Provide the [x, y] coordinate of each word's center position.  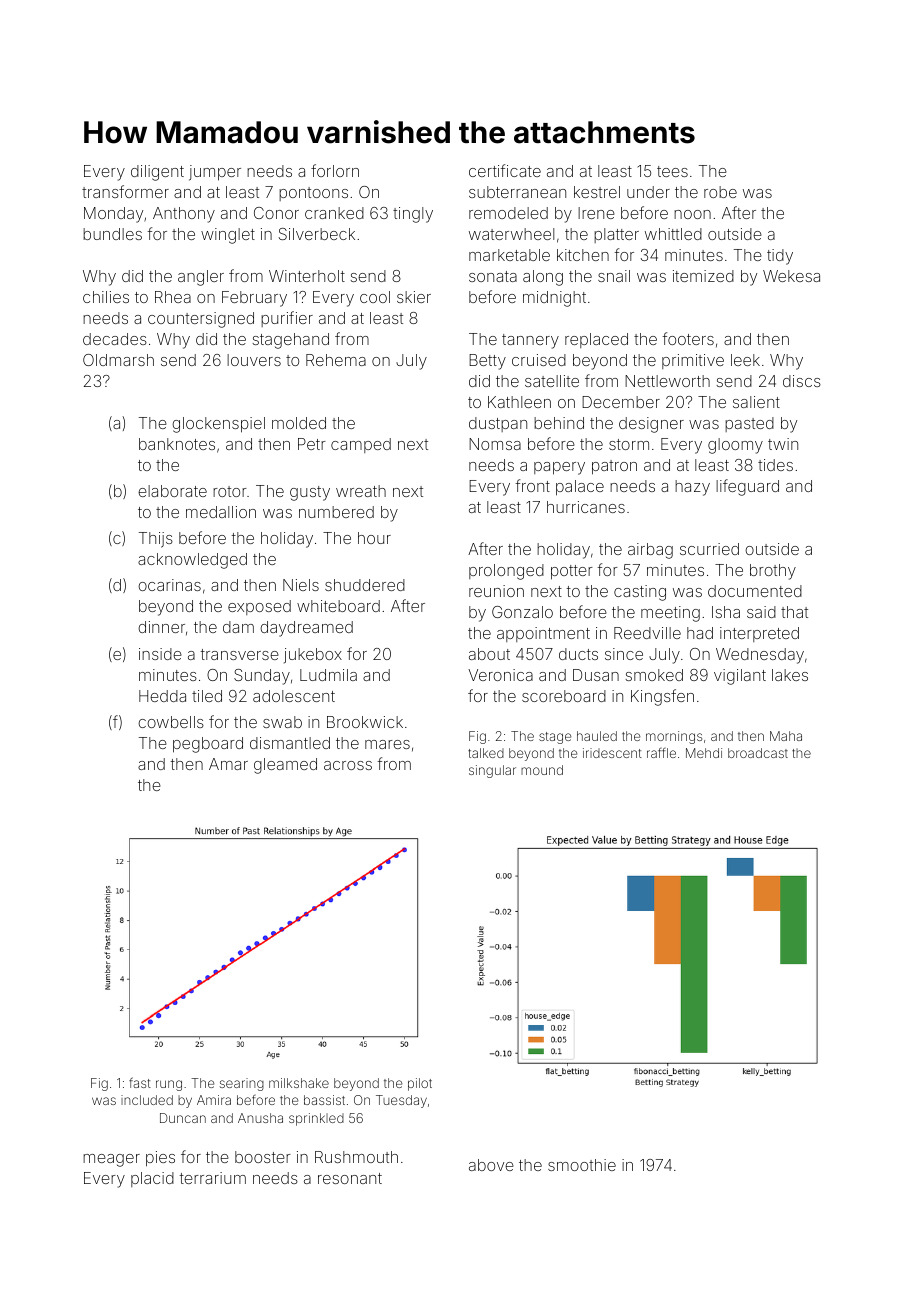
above [491, 1165]
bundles [112, 234]
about [489, 654]
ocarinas [169, 585]
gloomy [735, 446]
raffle [661, 753]
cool [375, 297]
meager [111, 1160]
